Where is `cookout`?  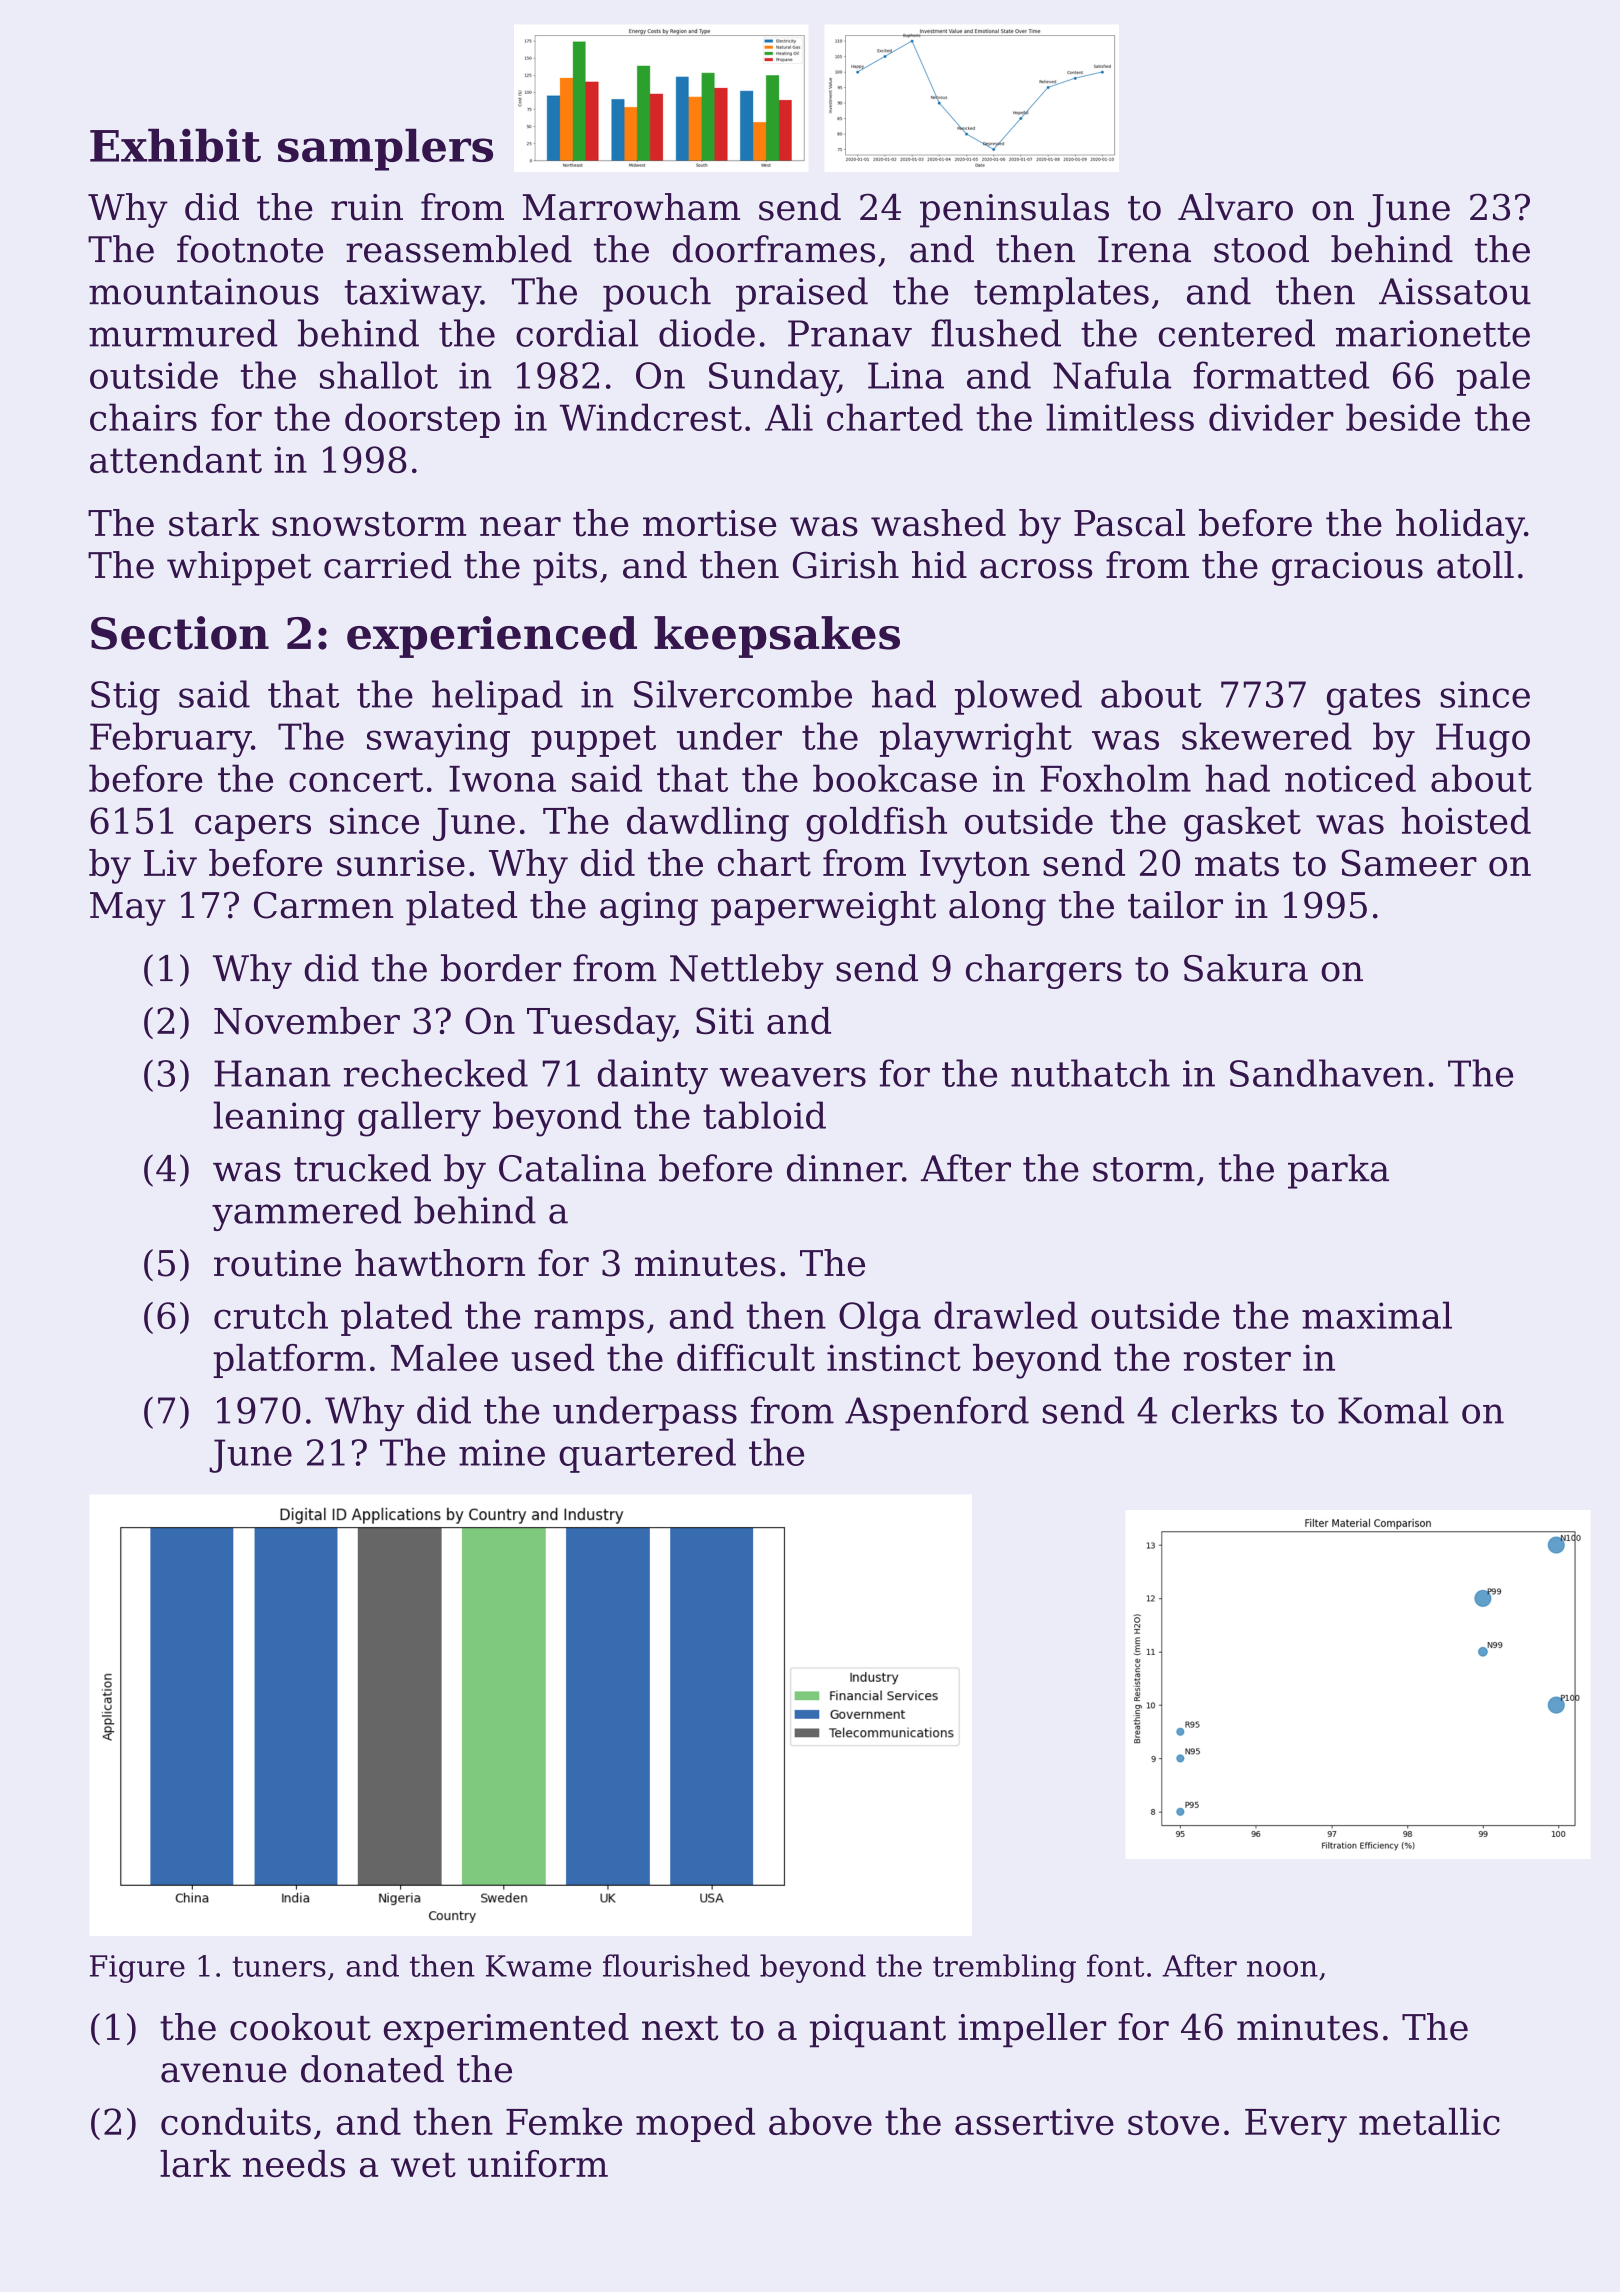 cookout is located at coordinates (300, 2027).
